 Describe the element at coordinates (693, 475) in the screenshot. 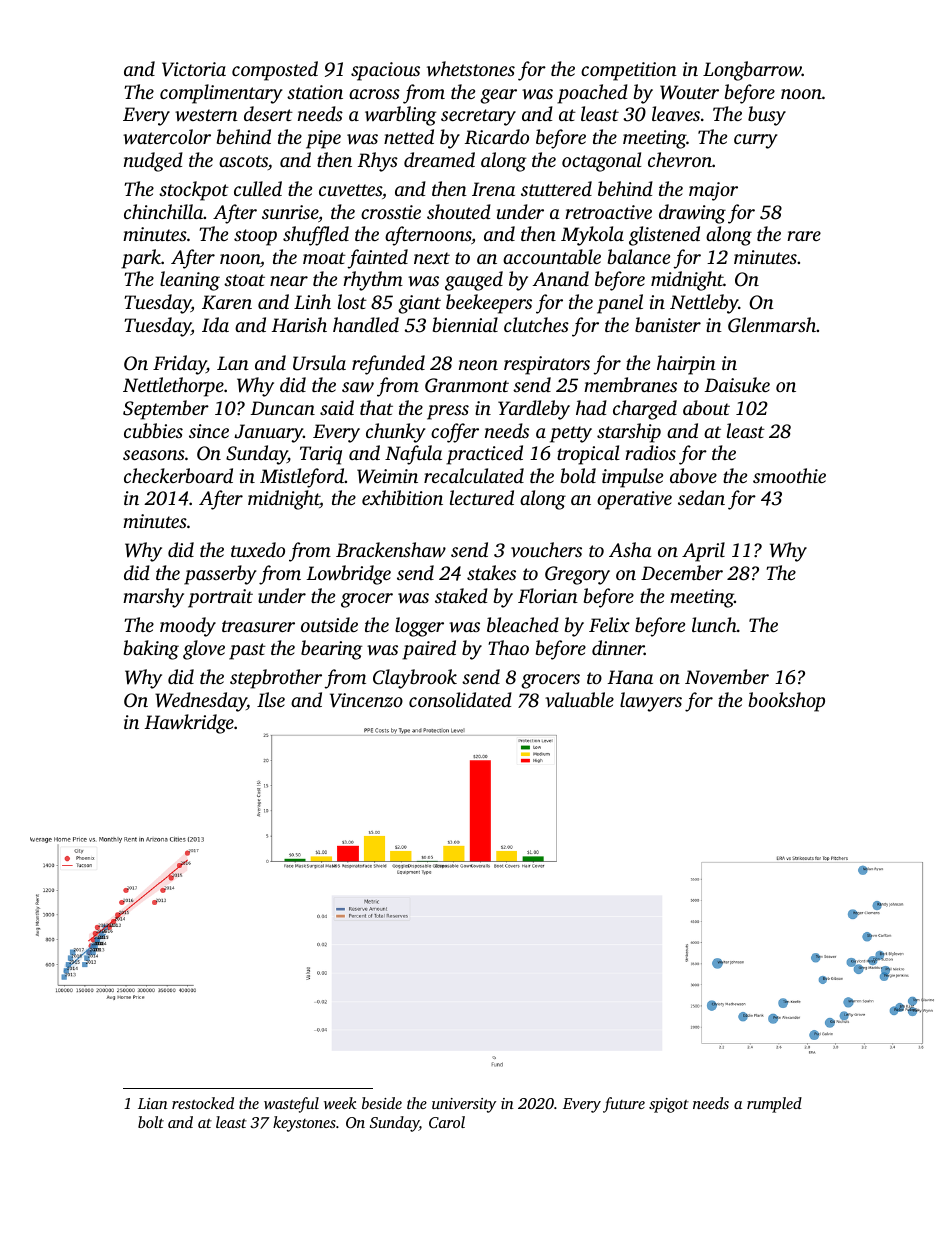

I see `above` at that location.
